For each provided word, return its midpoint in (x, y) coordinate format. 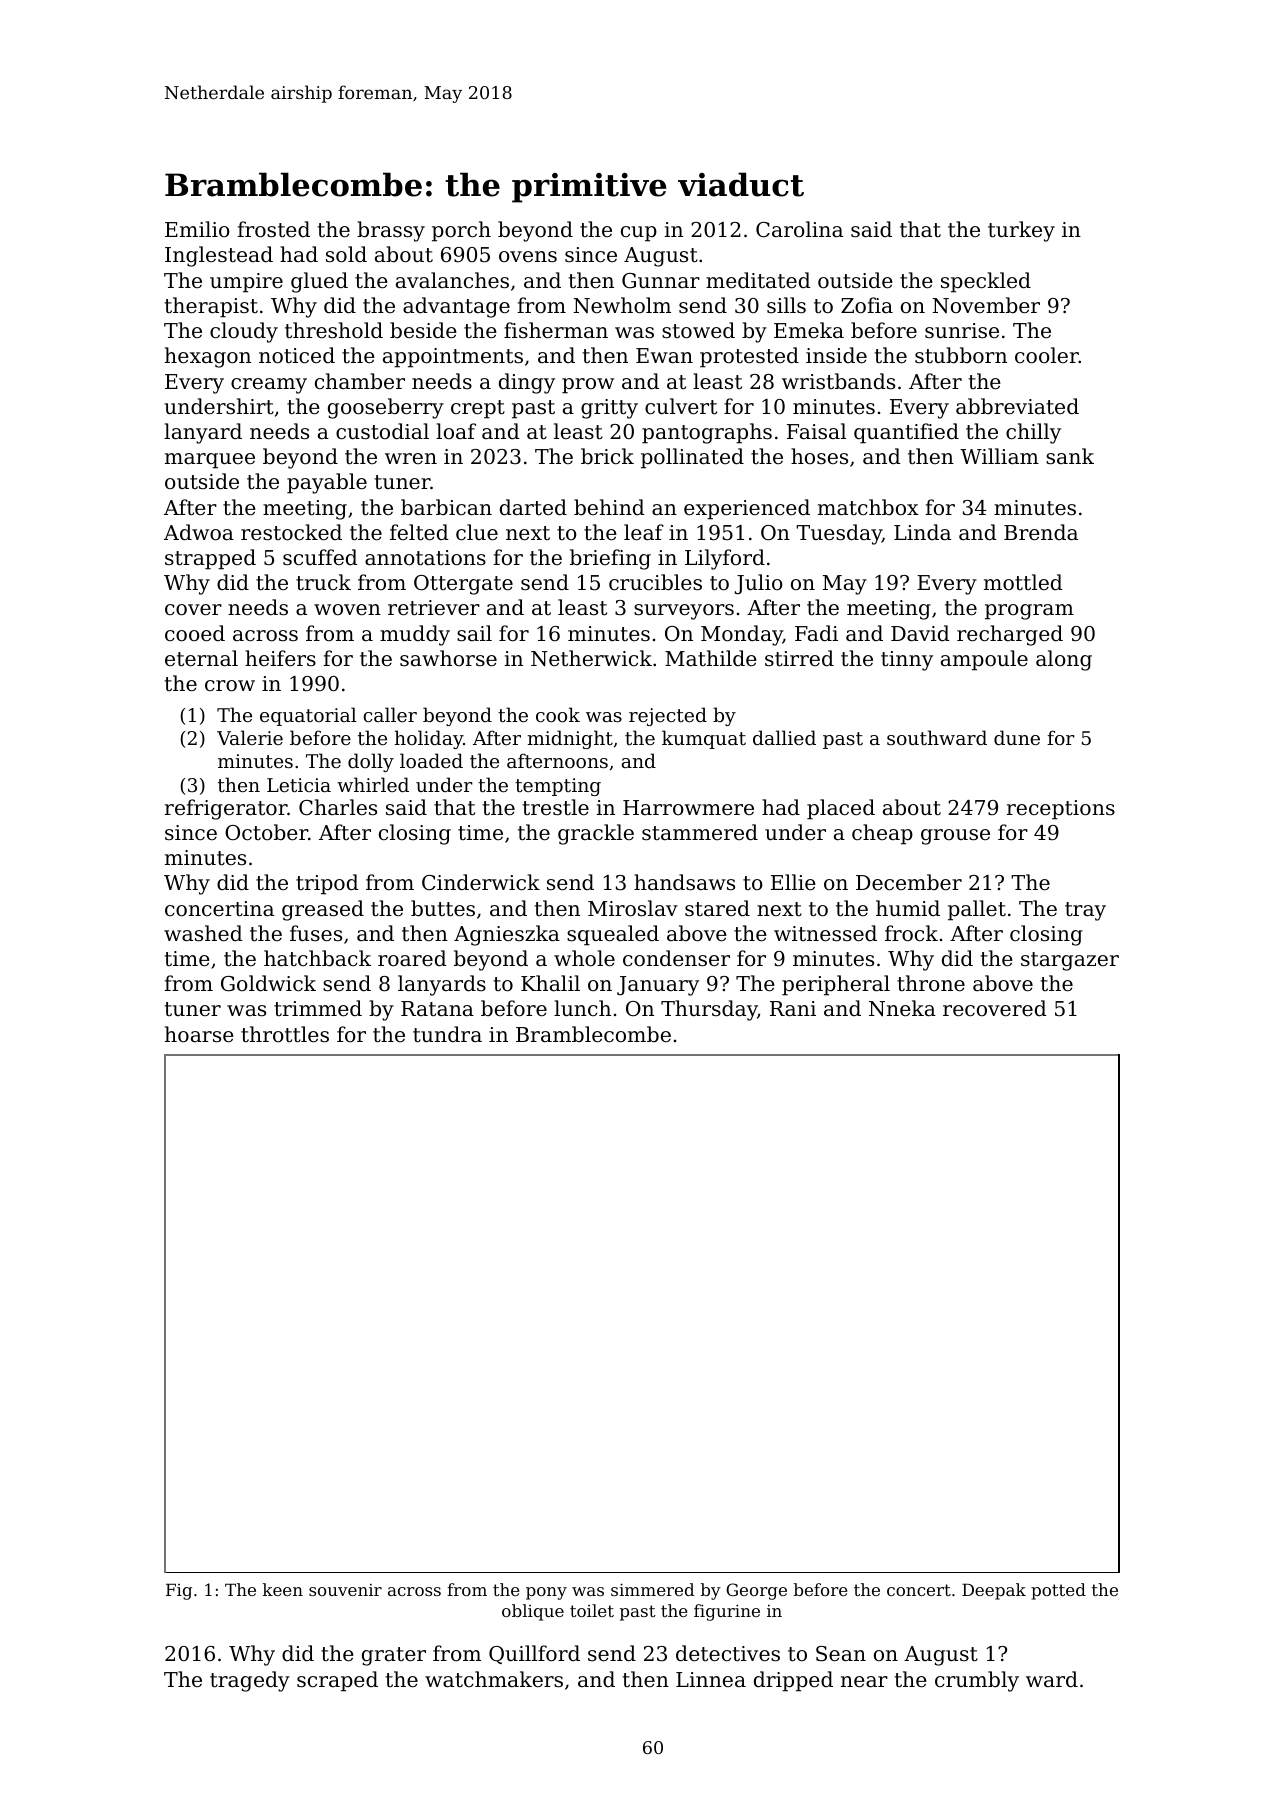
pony (546, 1593)
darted (533, 507)
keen (283, 1589)
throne (931, 983)
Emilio (197, 229)
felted (419, 532)
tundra (447, 1034)
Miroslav (633, 908)
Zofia (867, 305)
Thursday (709, 1010)
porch (461, 231)
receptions (1061, 810)
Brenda (1041, 532)
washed (203, 933)
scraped (337, 1681)
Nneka (902, 1008)
